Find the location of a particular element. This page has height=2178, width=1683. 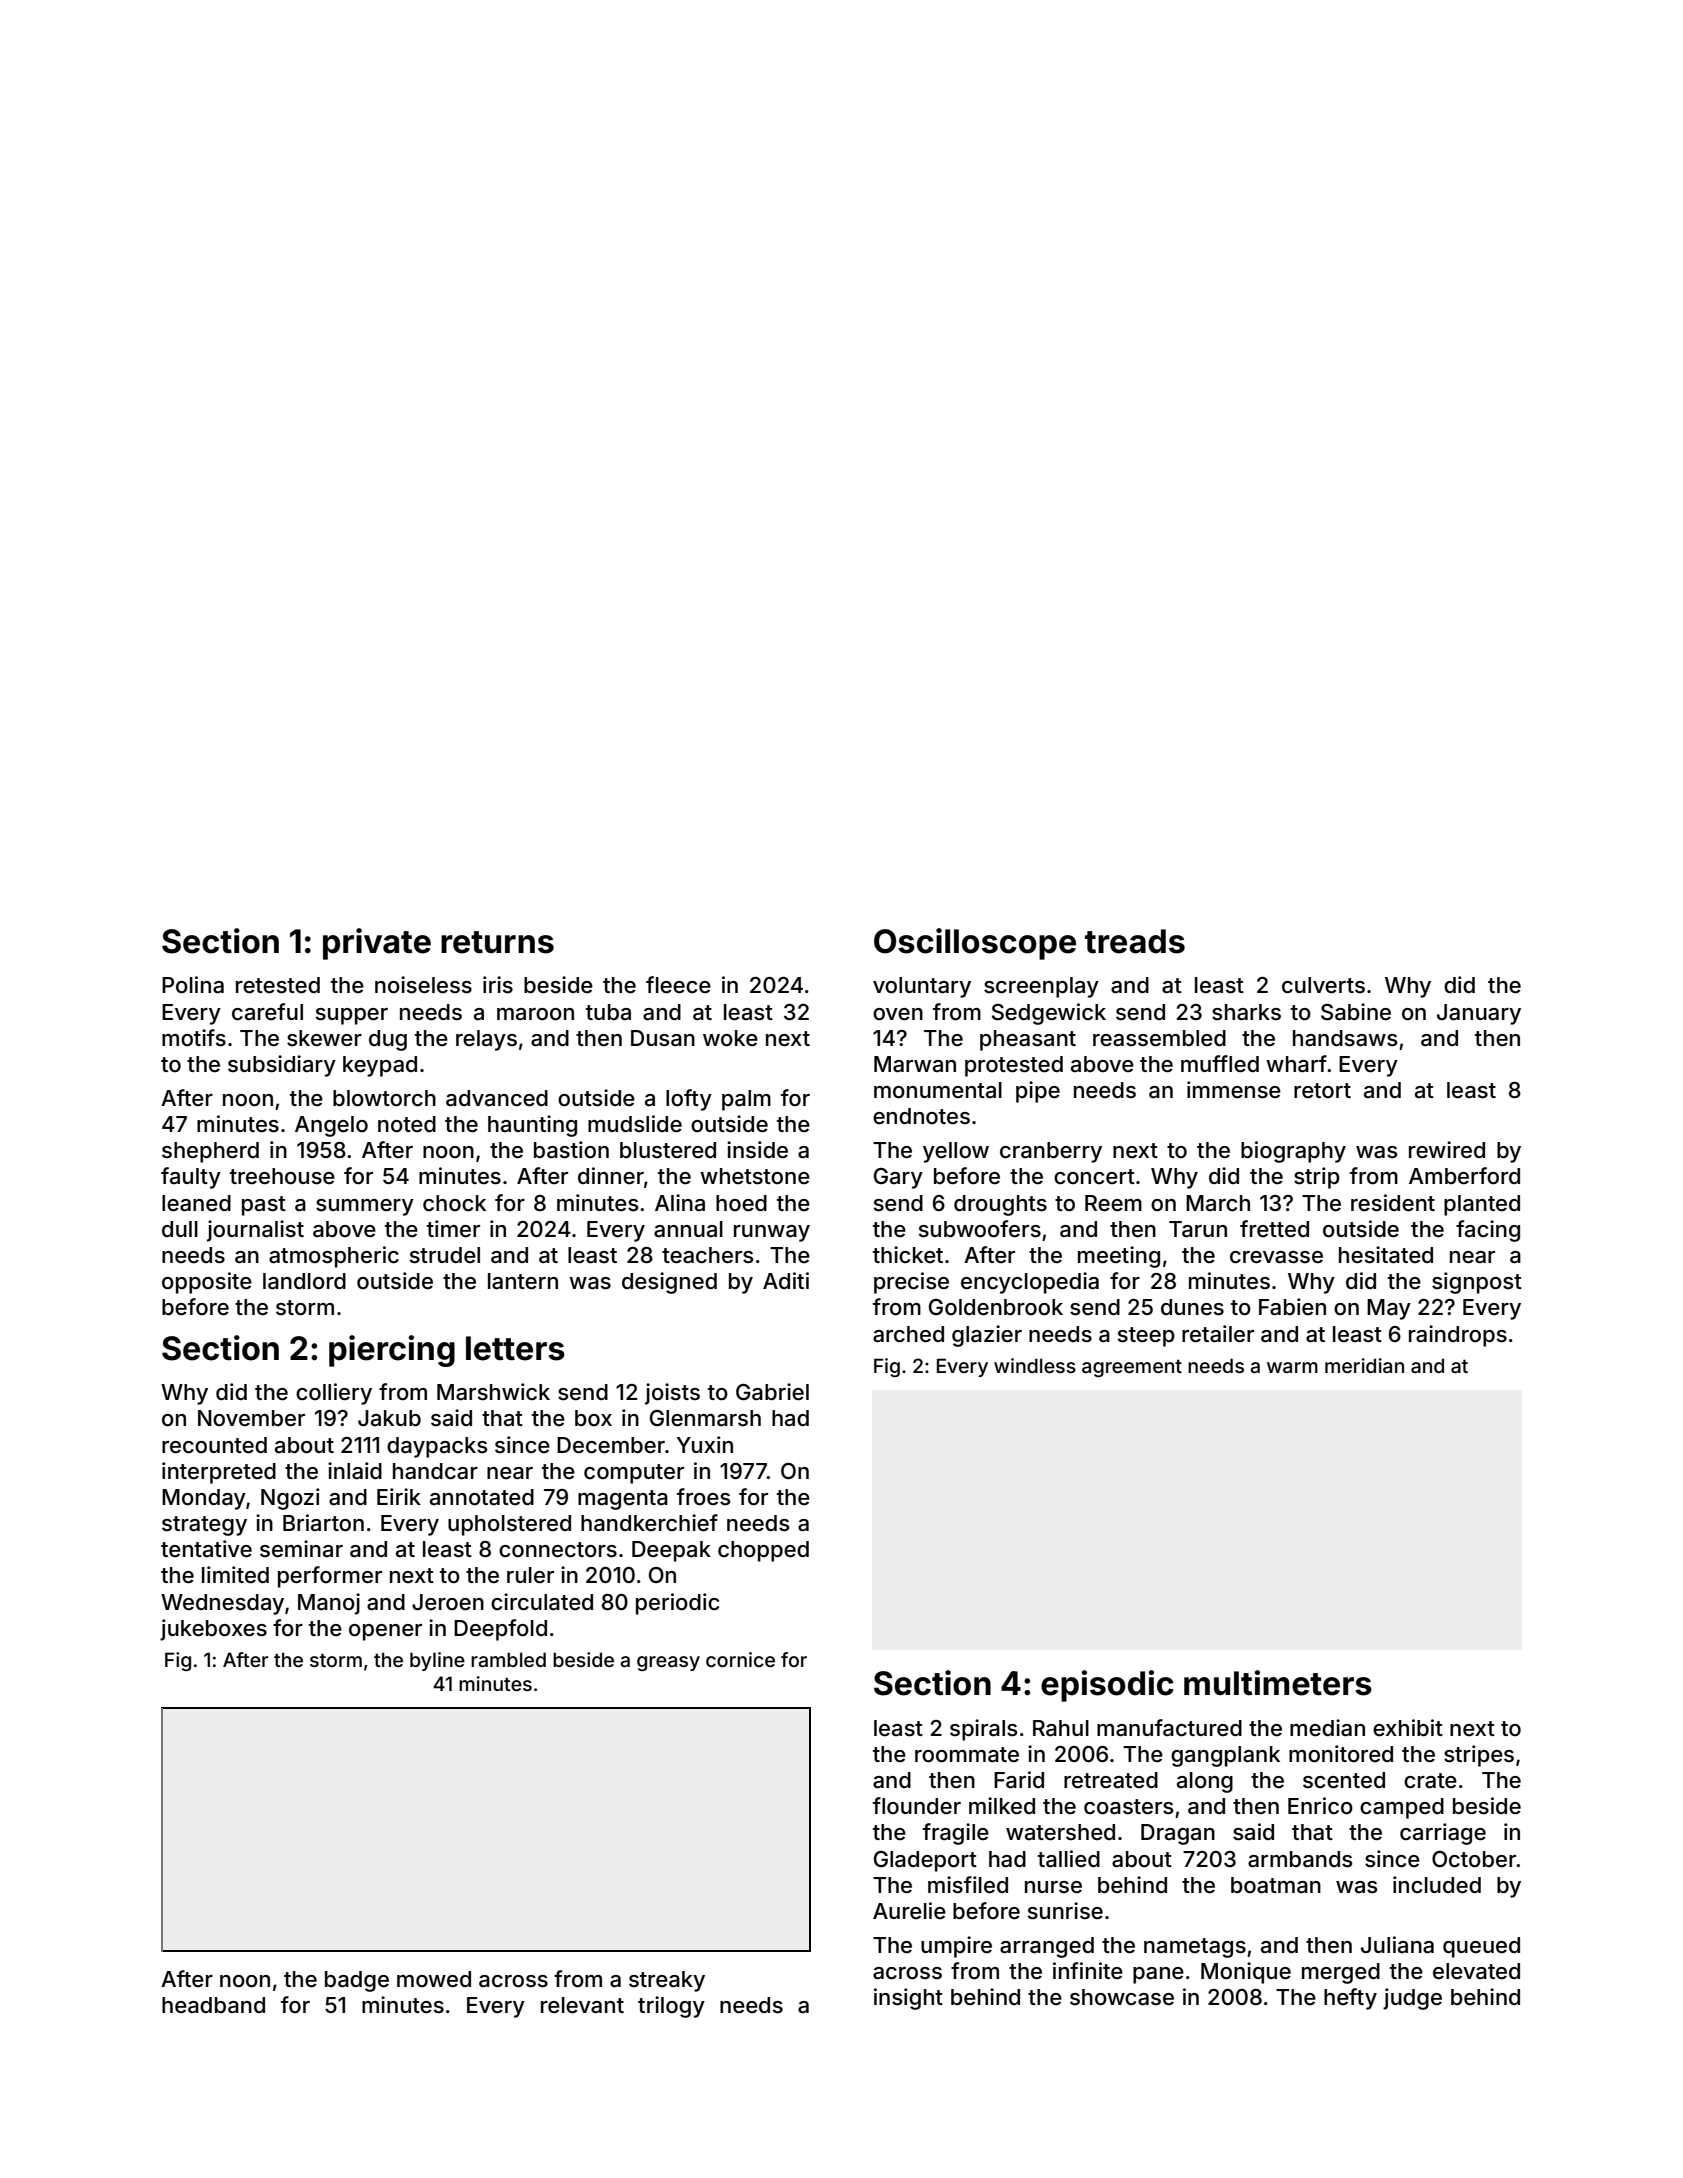

chopped is located at coordinates (763, 1551).
